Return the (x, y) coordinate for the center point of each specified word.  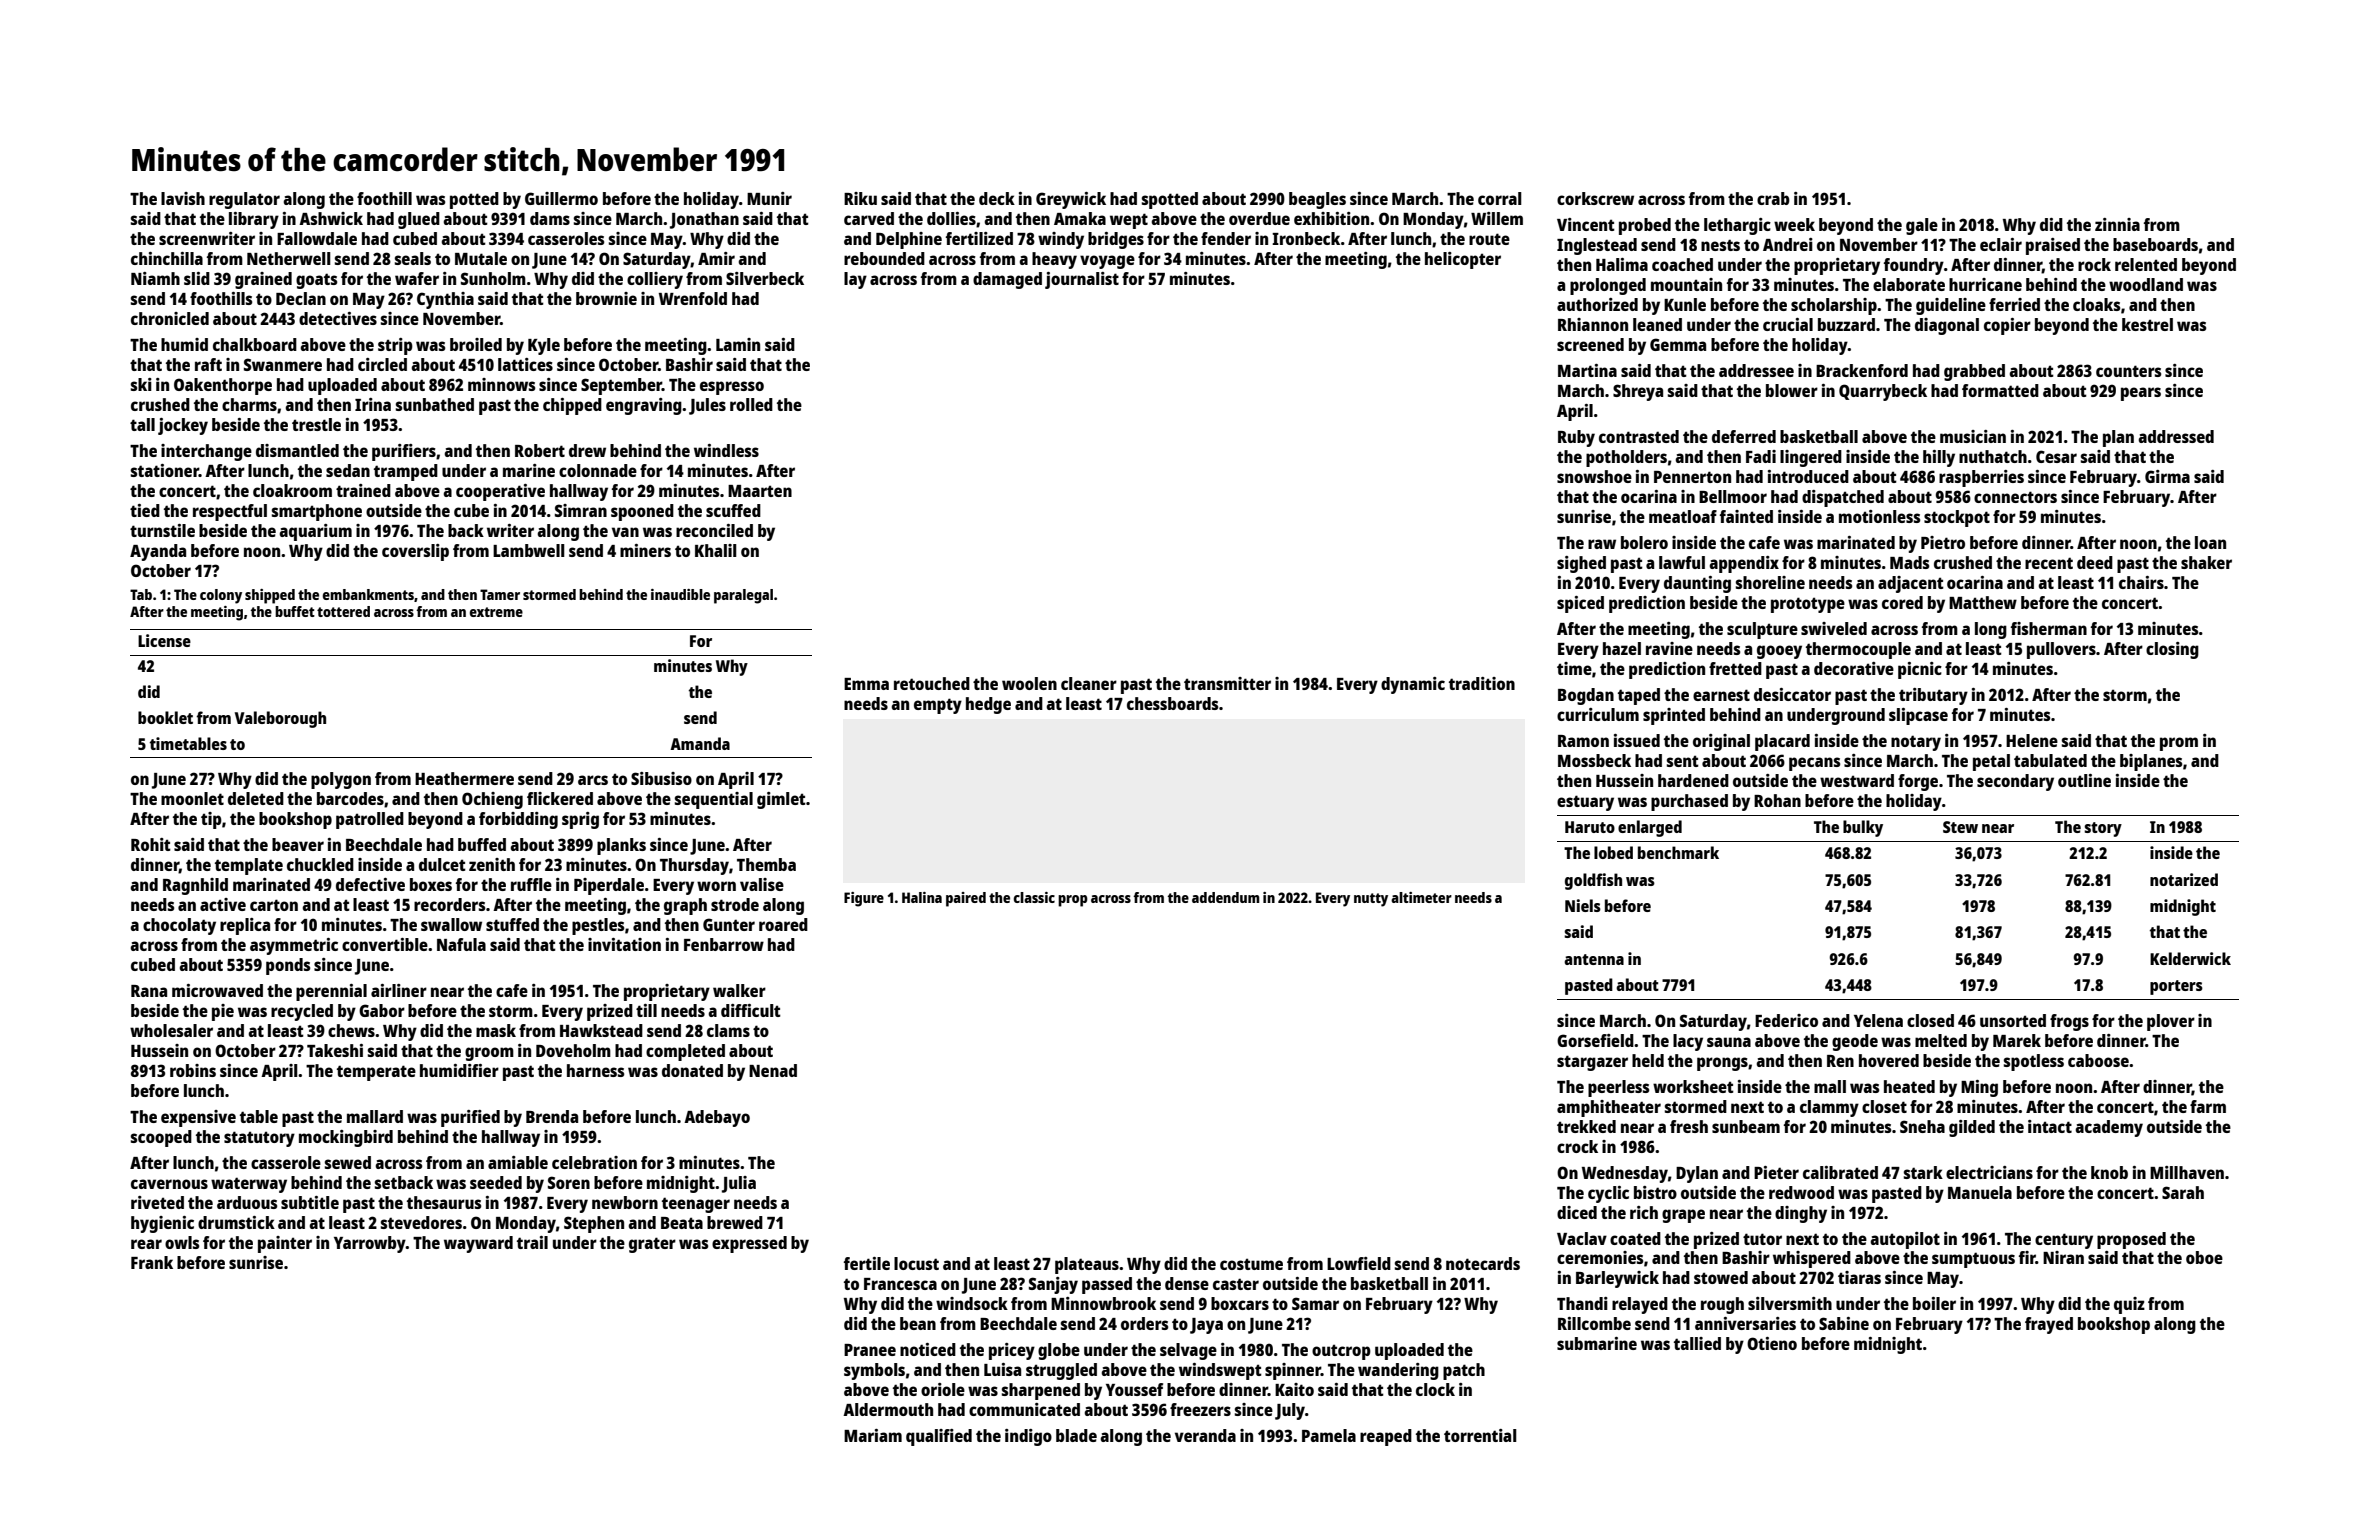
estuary (1585, 803)
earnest (1721, 695)
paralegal (743, 596)
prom (2179, 744)
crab (1773, 198)
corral (1500, 198)
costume (1251, 1264)
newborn (625, 1202)
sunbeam (1746, 1126)
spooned (642, 512)
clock (1435, 1389)
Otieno (1772, 1343)
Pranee (870, 1350)
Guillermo (561, 198)
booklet (165, 717)
